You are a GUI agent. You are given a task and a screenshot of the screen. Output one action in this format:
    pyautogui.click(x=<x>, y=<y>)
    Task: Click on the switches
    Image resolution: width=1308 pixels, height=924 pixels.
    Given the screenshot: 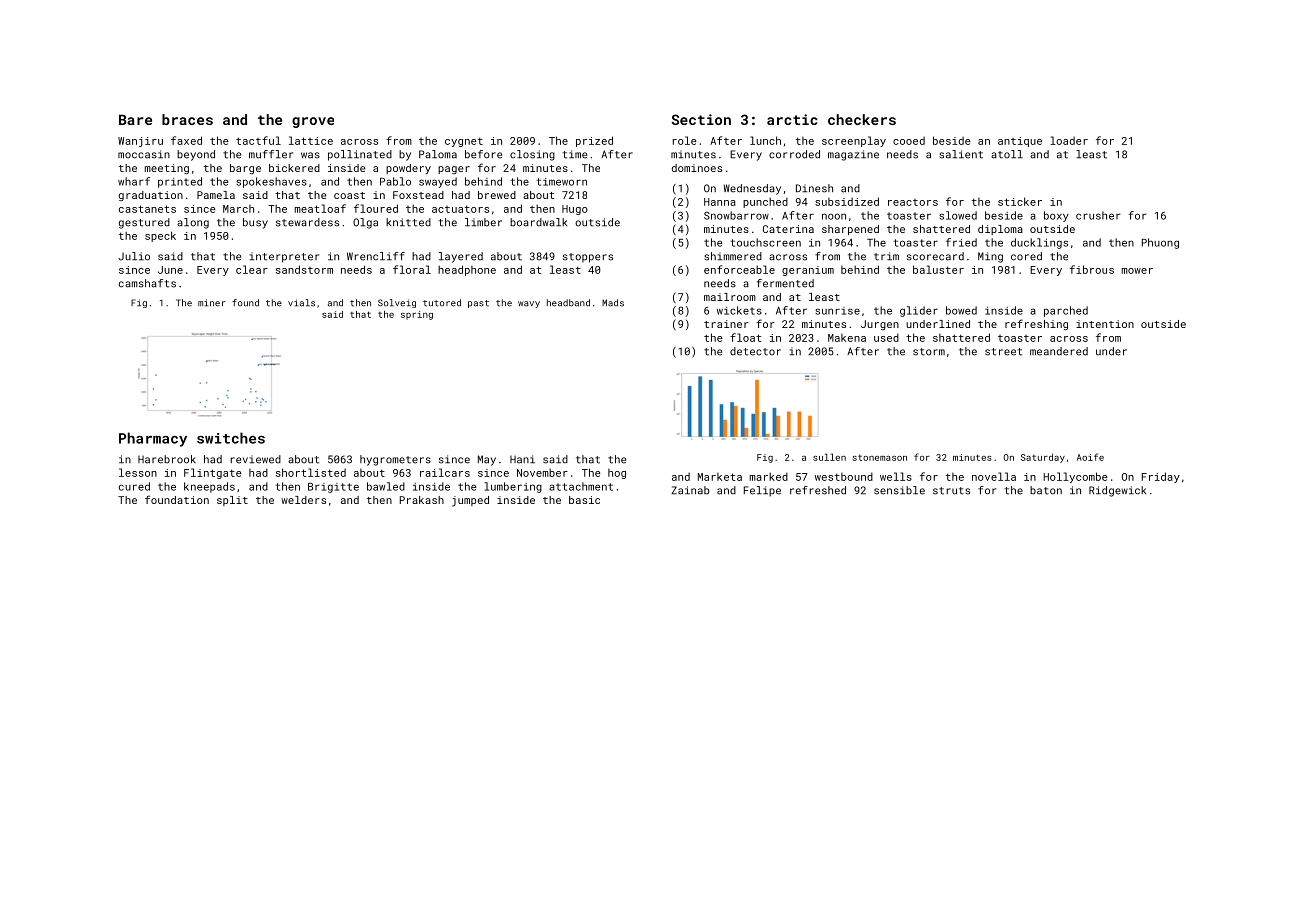 What is the action you would take?
    pyautogui.click(x=231, y=438)
